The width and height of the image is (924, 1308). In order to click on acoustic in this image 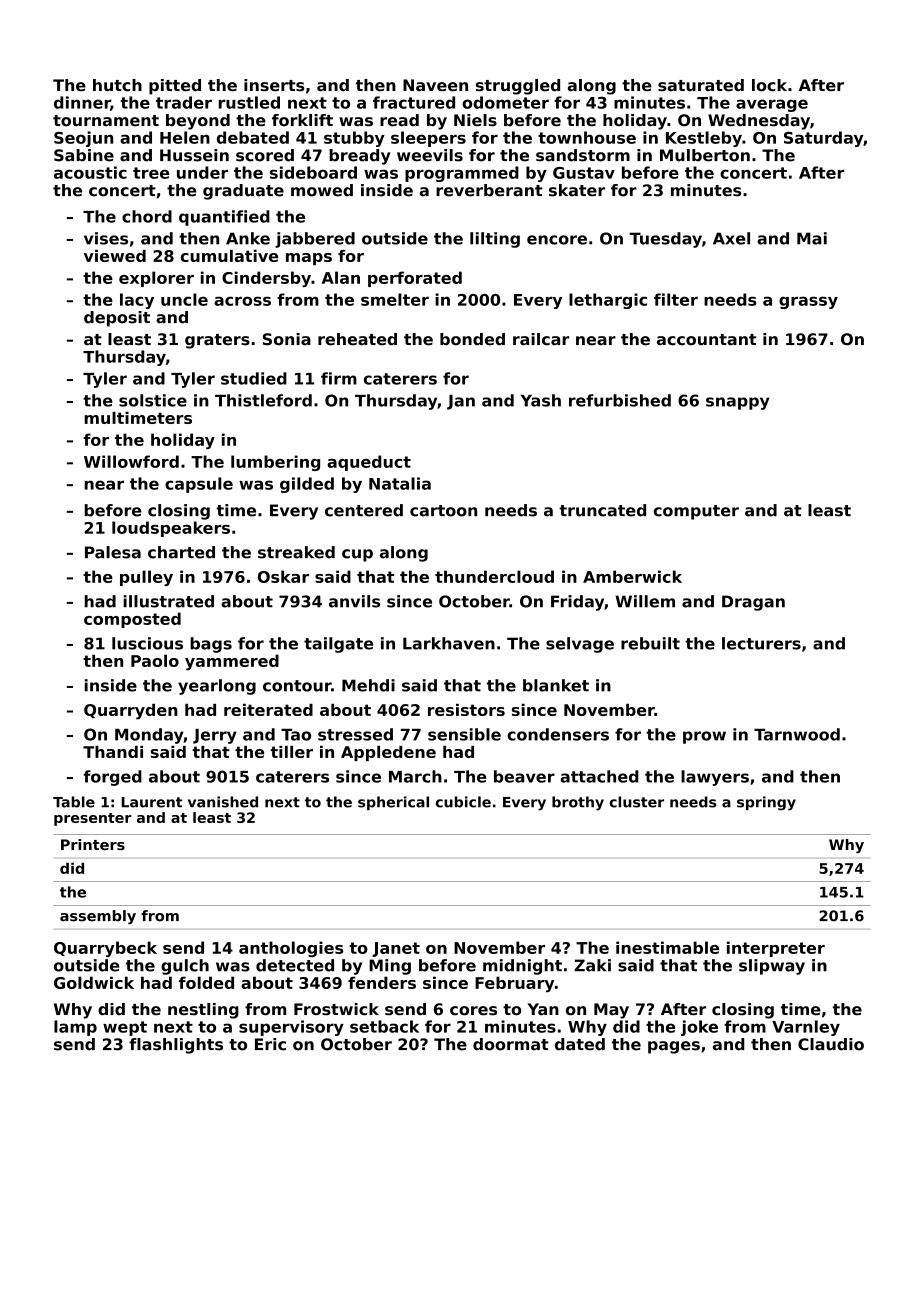, I will do `click(90, 172)`.
